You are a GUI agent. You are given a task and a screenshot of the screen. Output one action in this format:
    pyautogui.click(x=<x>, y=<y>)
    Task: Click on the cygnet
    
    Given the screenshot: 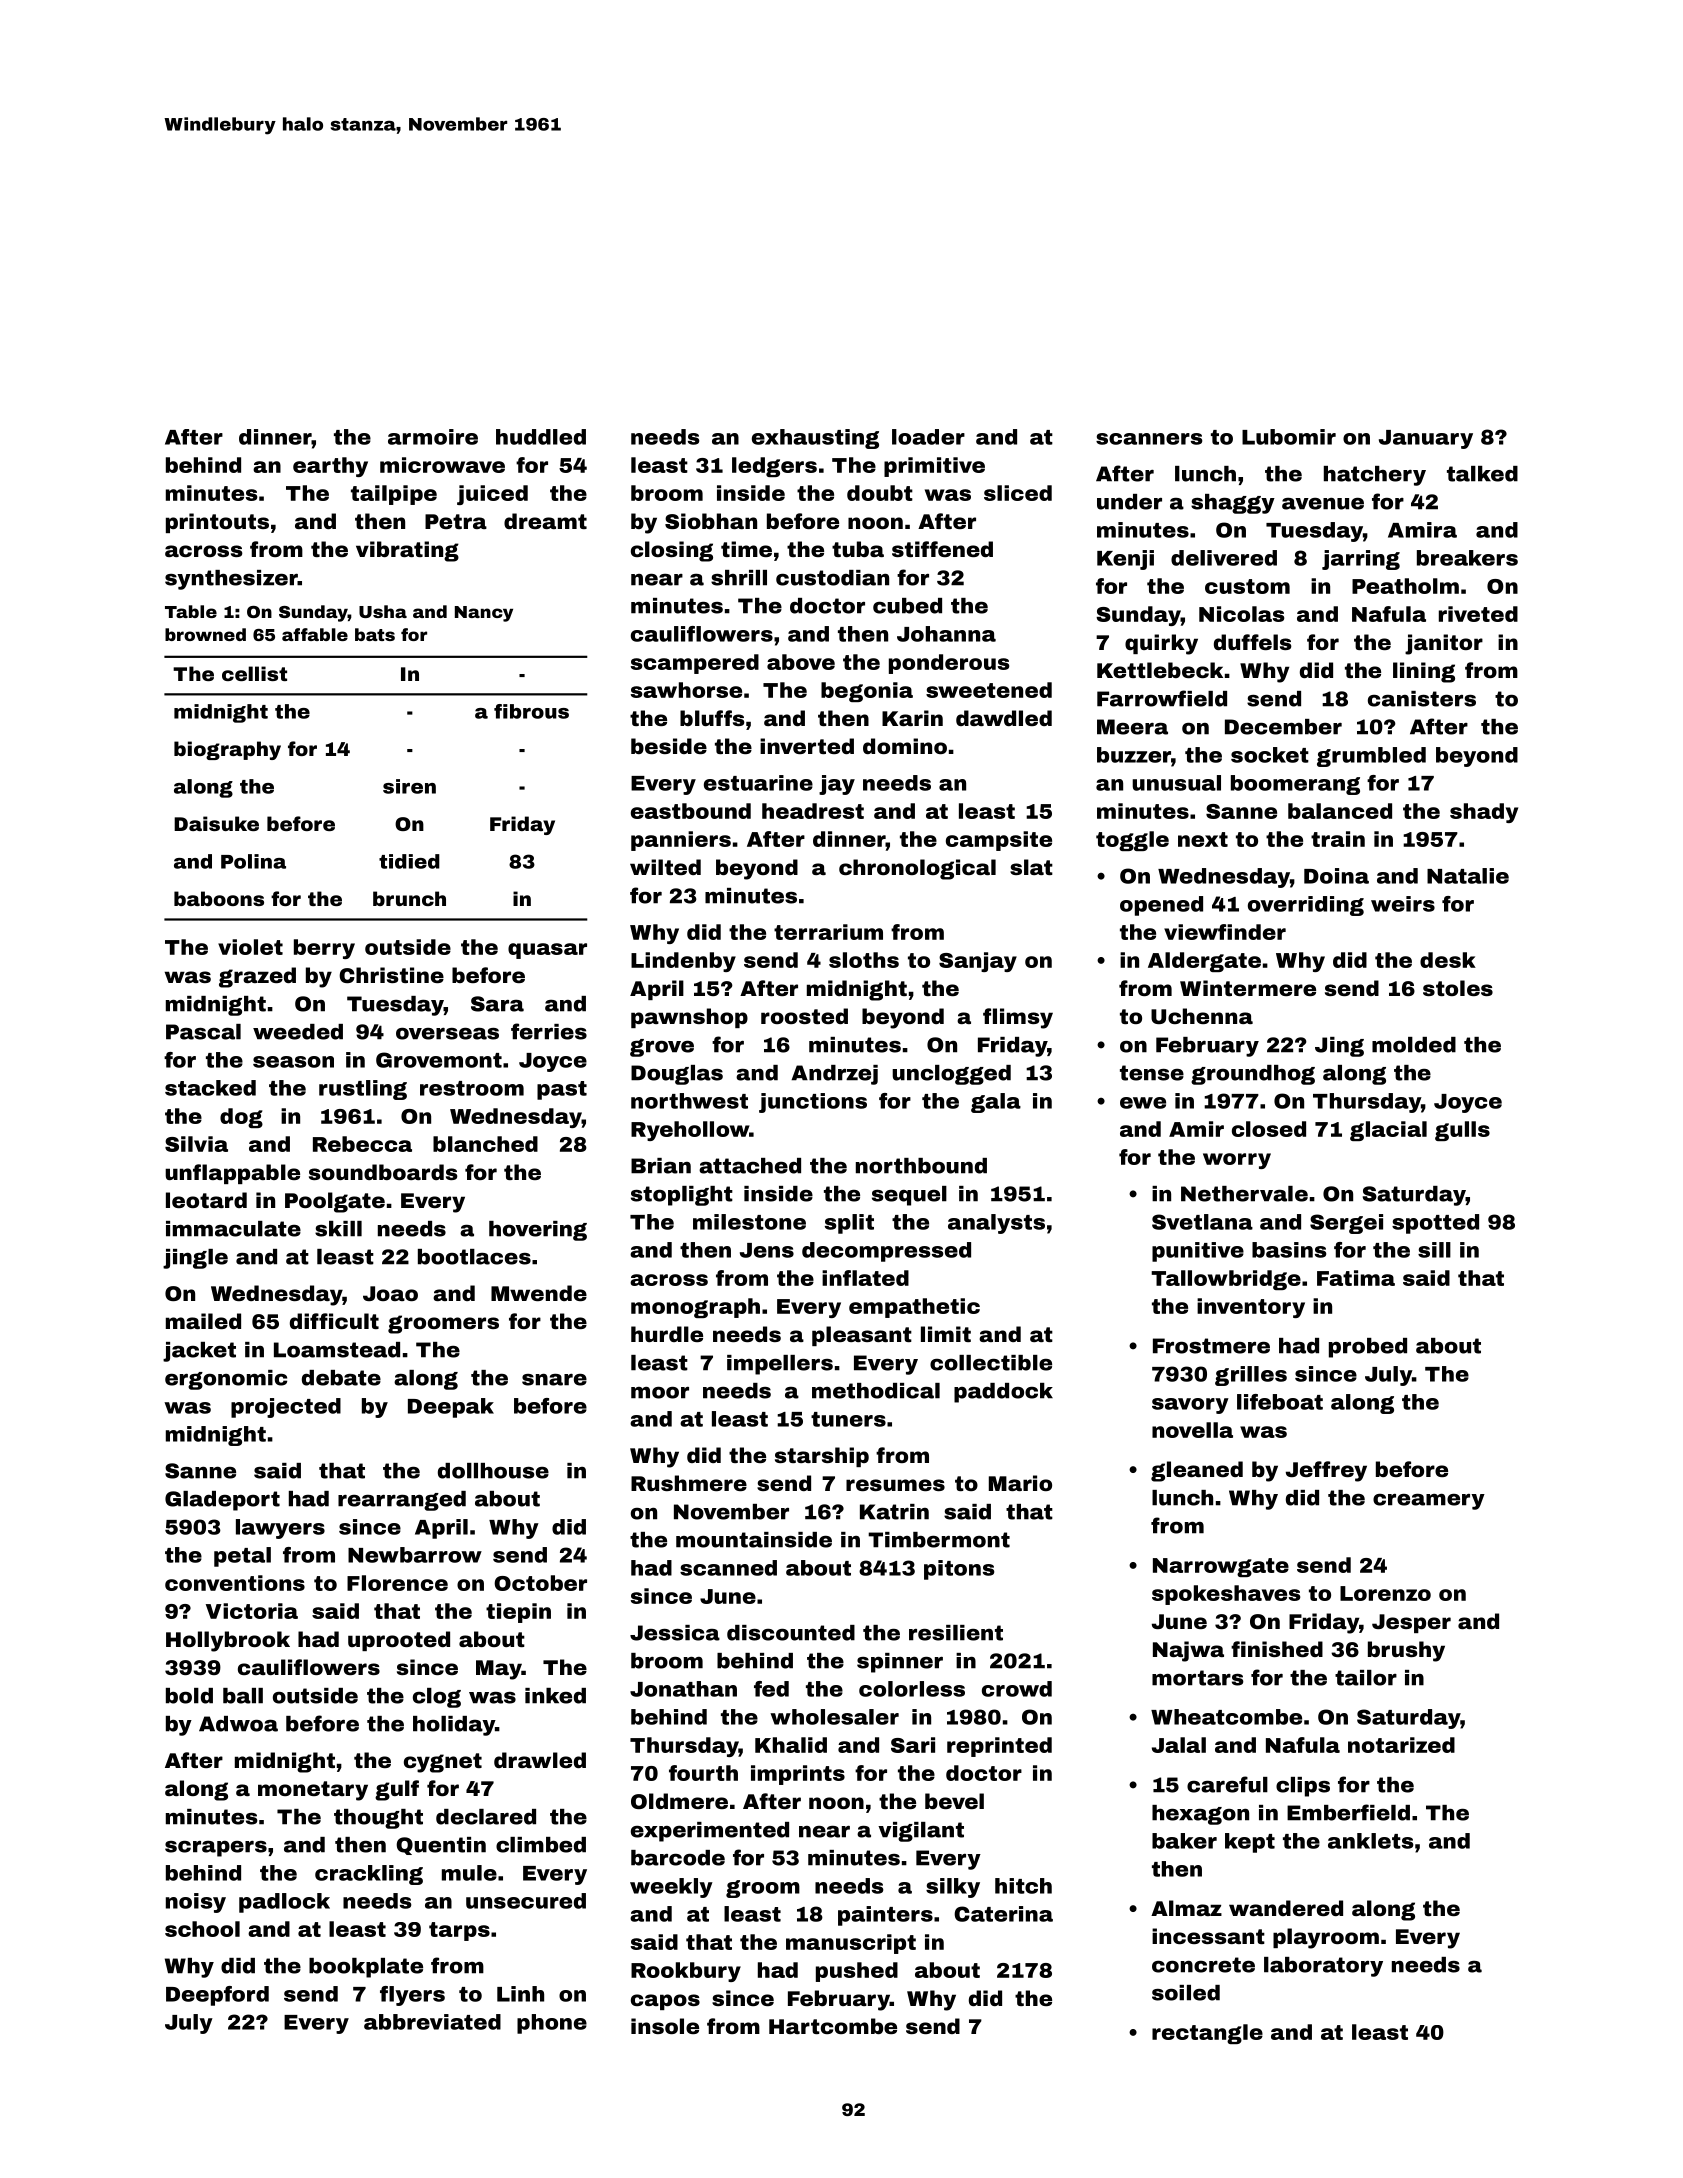 What is the action you would take?
    pyautogui.click(x=443, y=1763)
